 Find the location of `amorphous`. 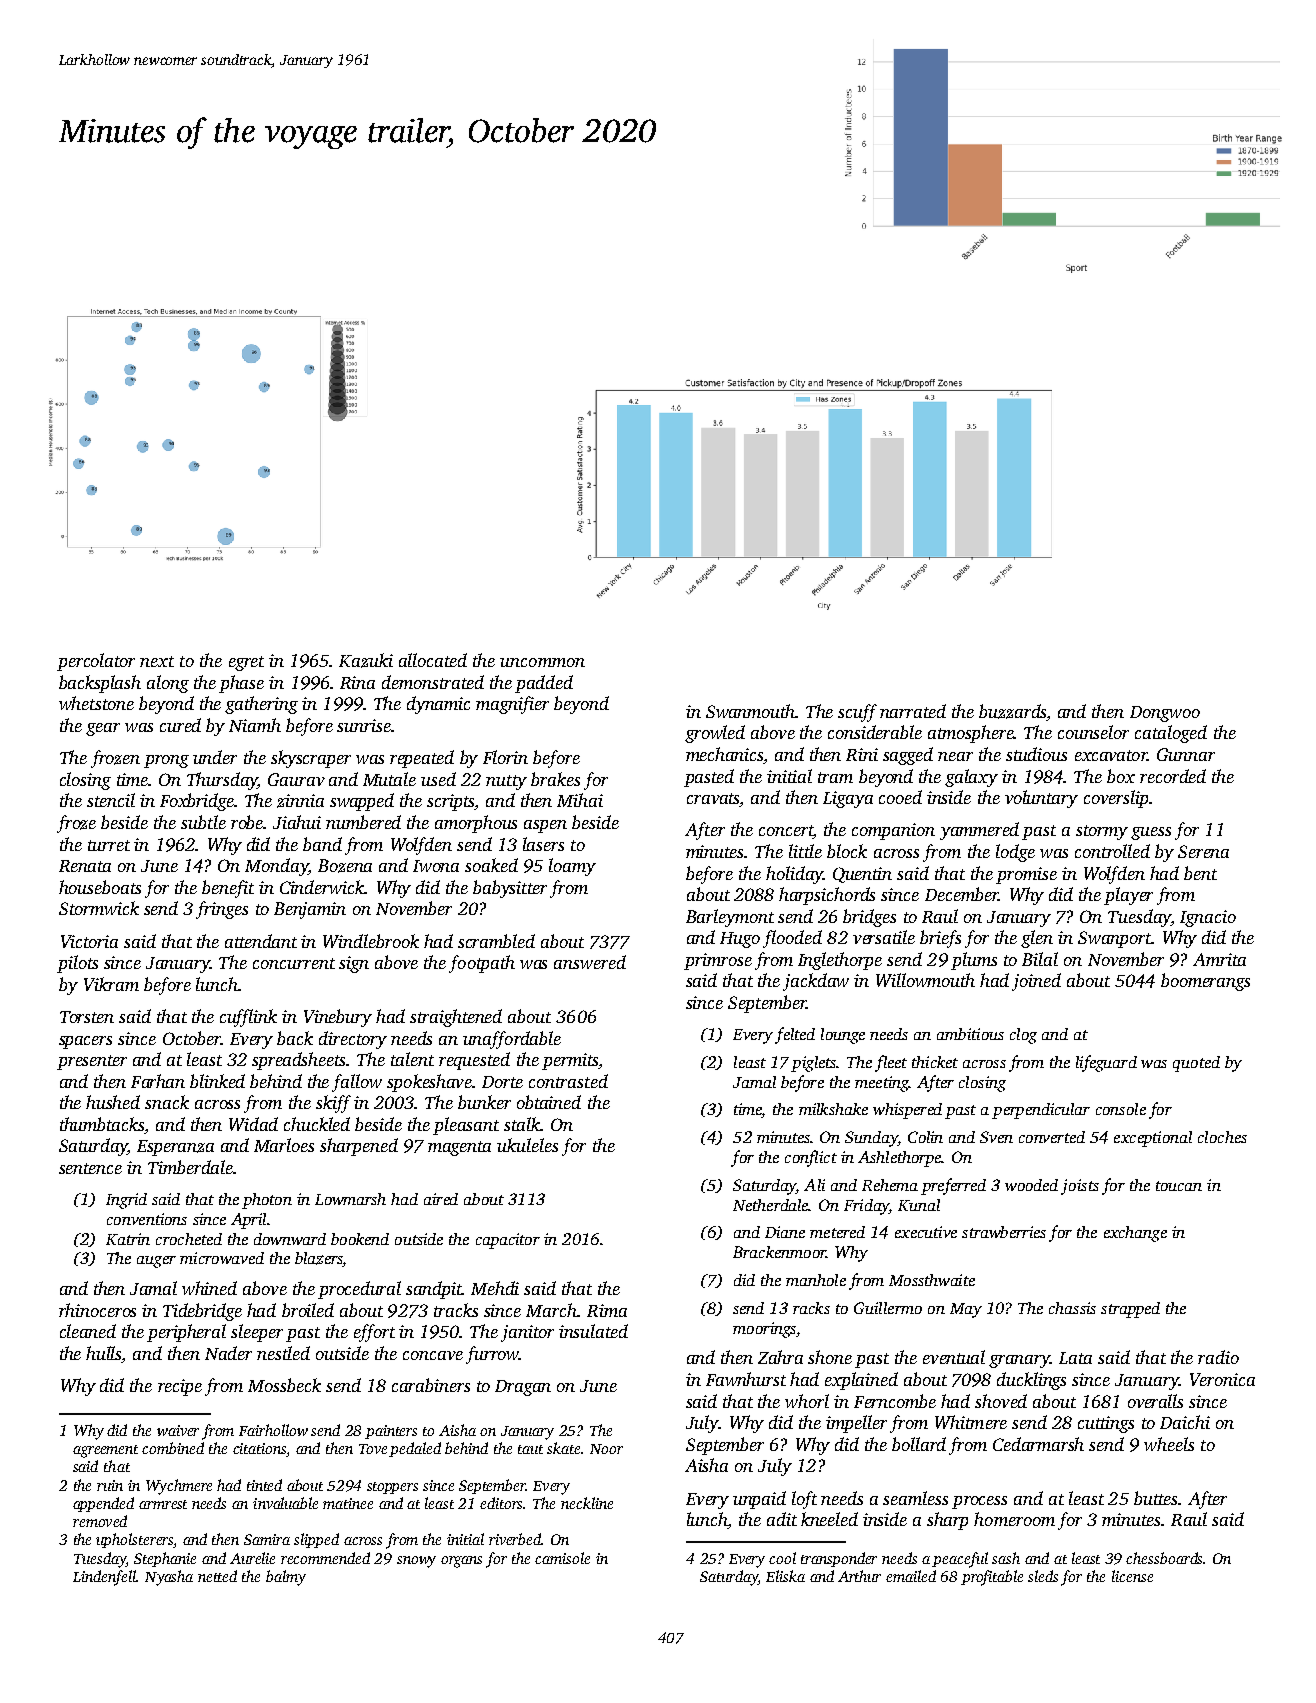

amorphous is located at coordinates (476, 824).
